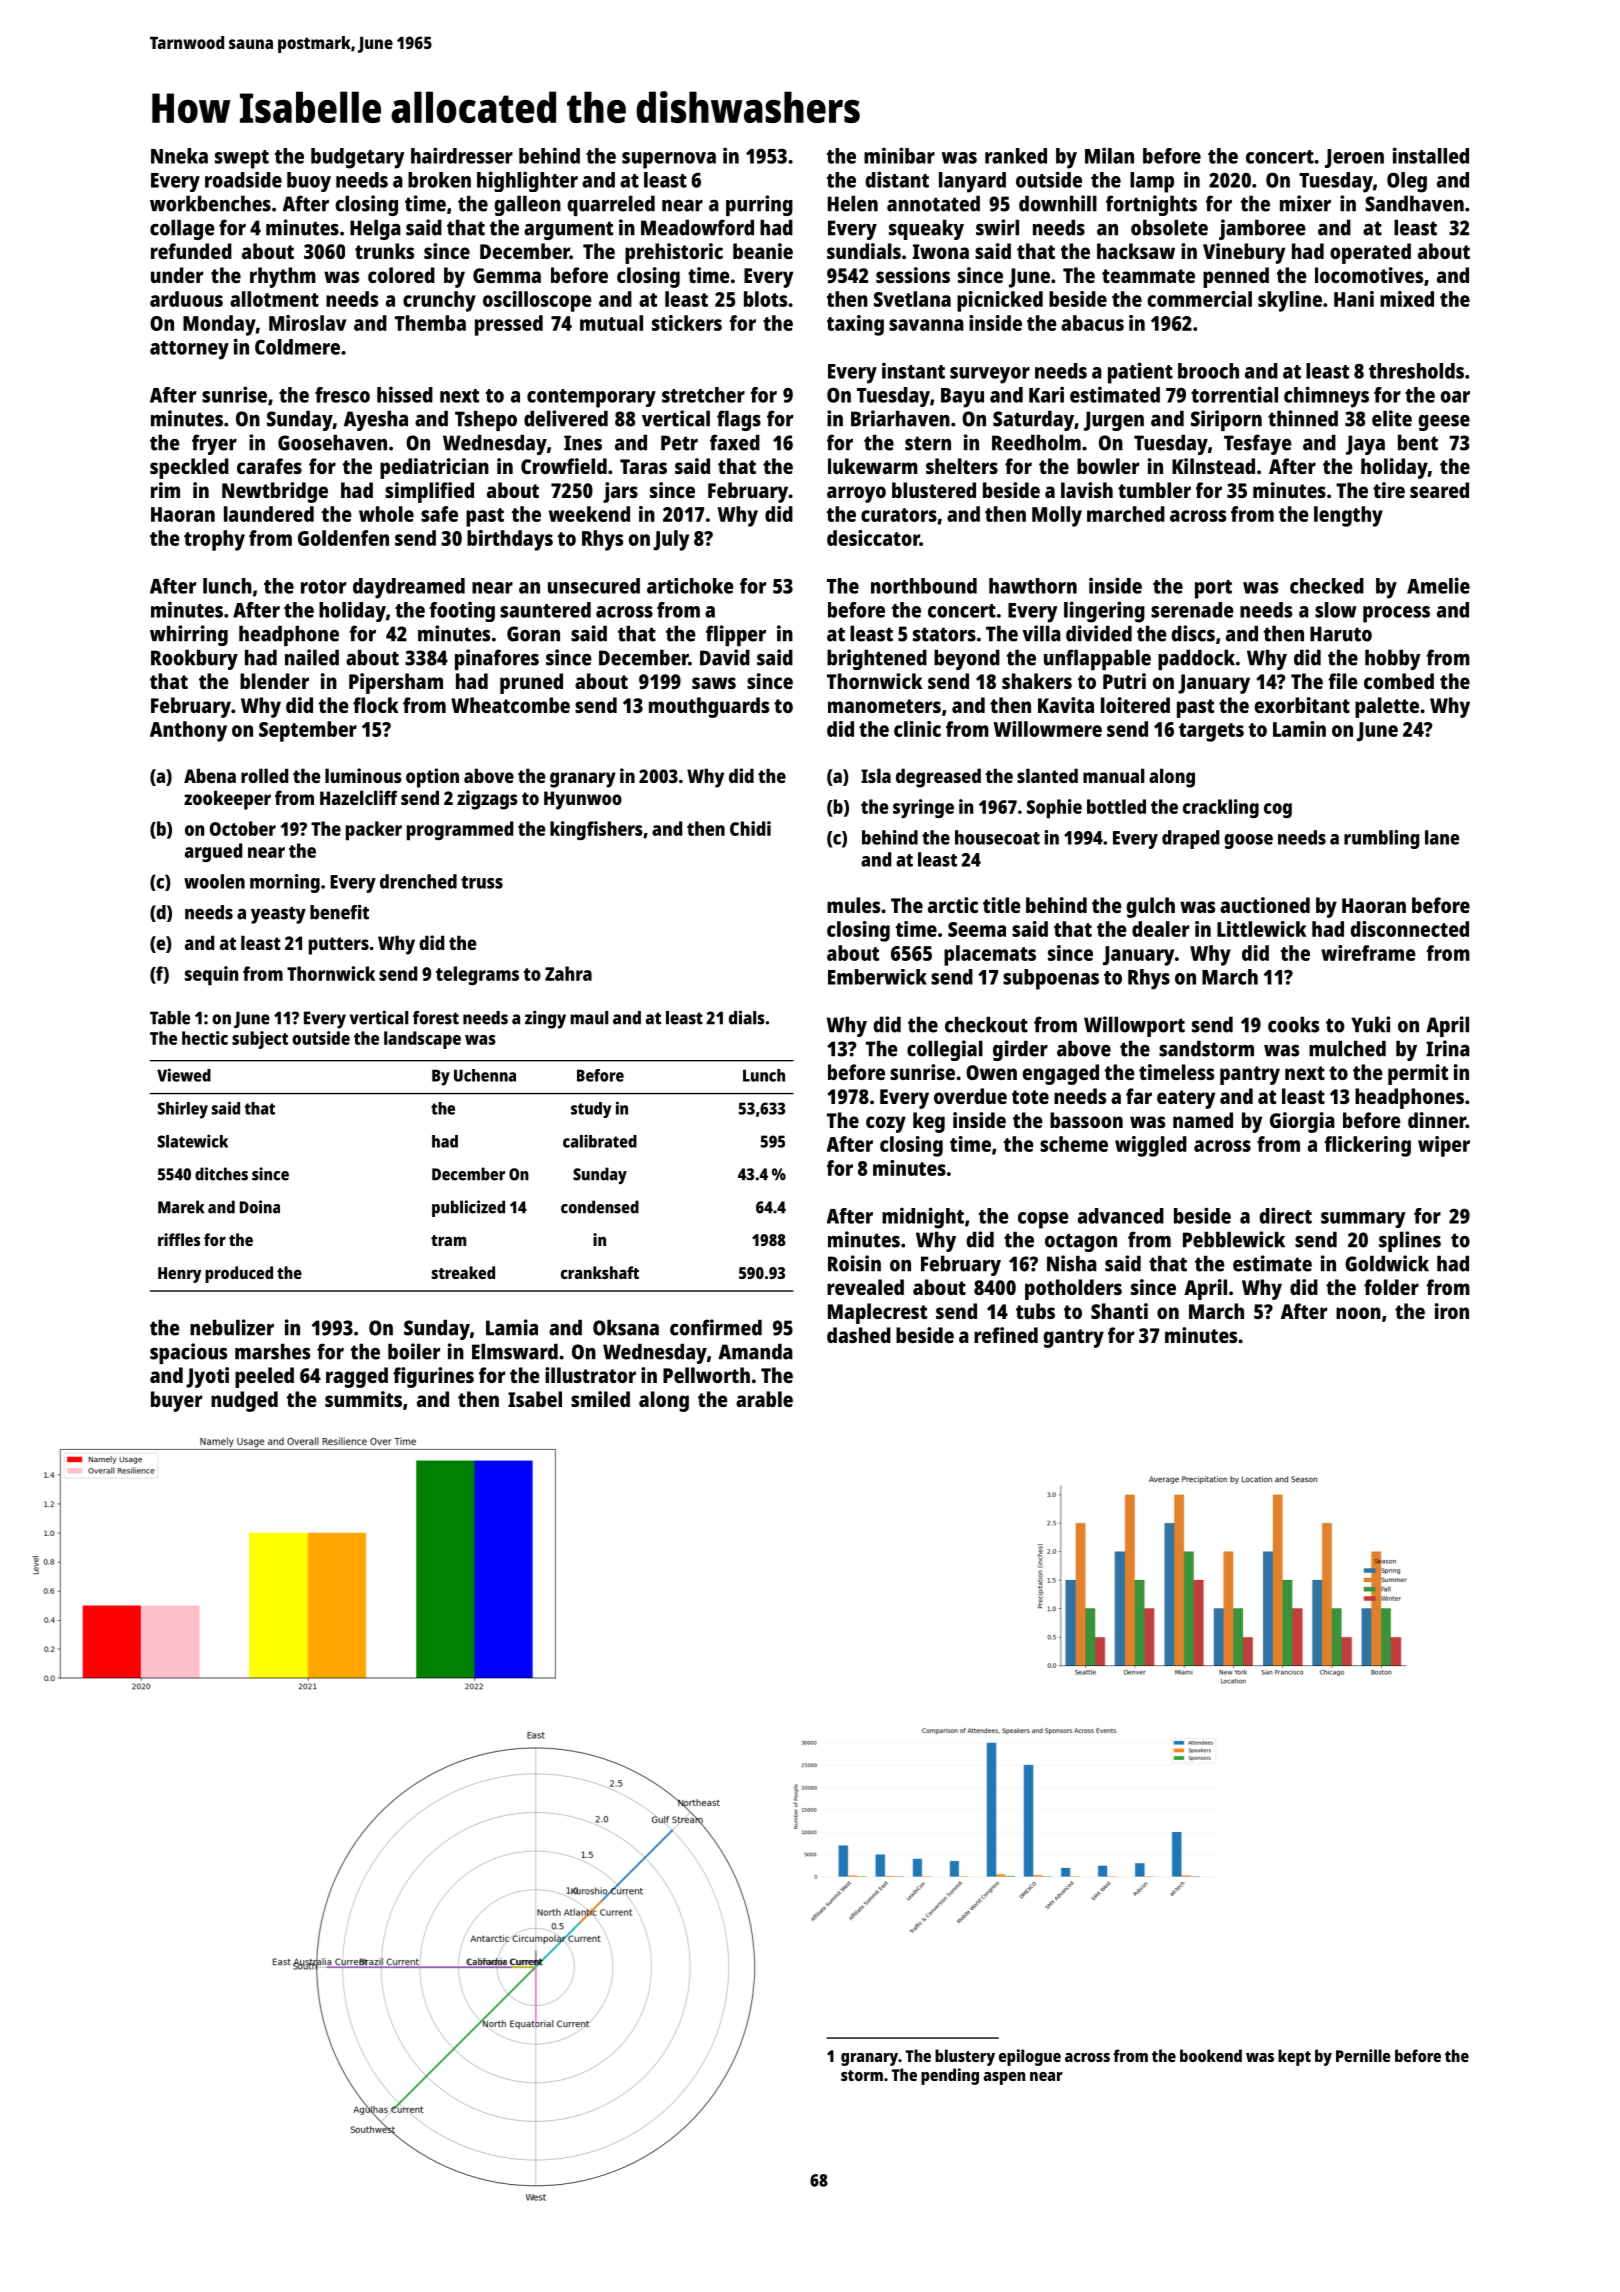  Describe the element at coordinates (950, 2076) in the page. I see `pending` at that location.
